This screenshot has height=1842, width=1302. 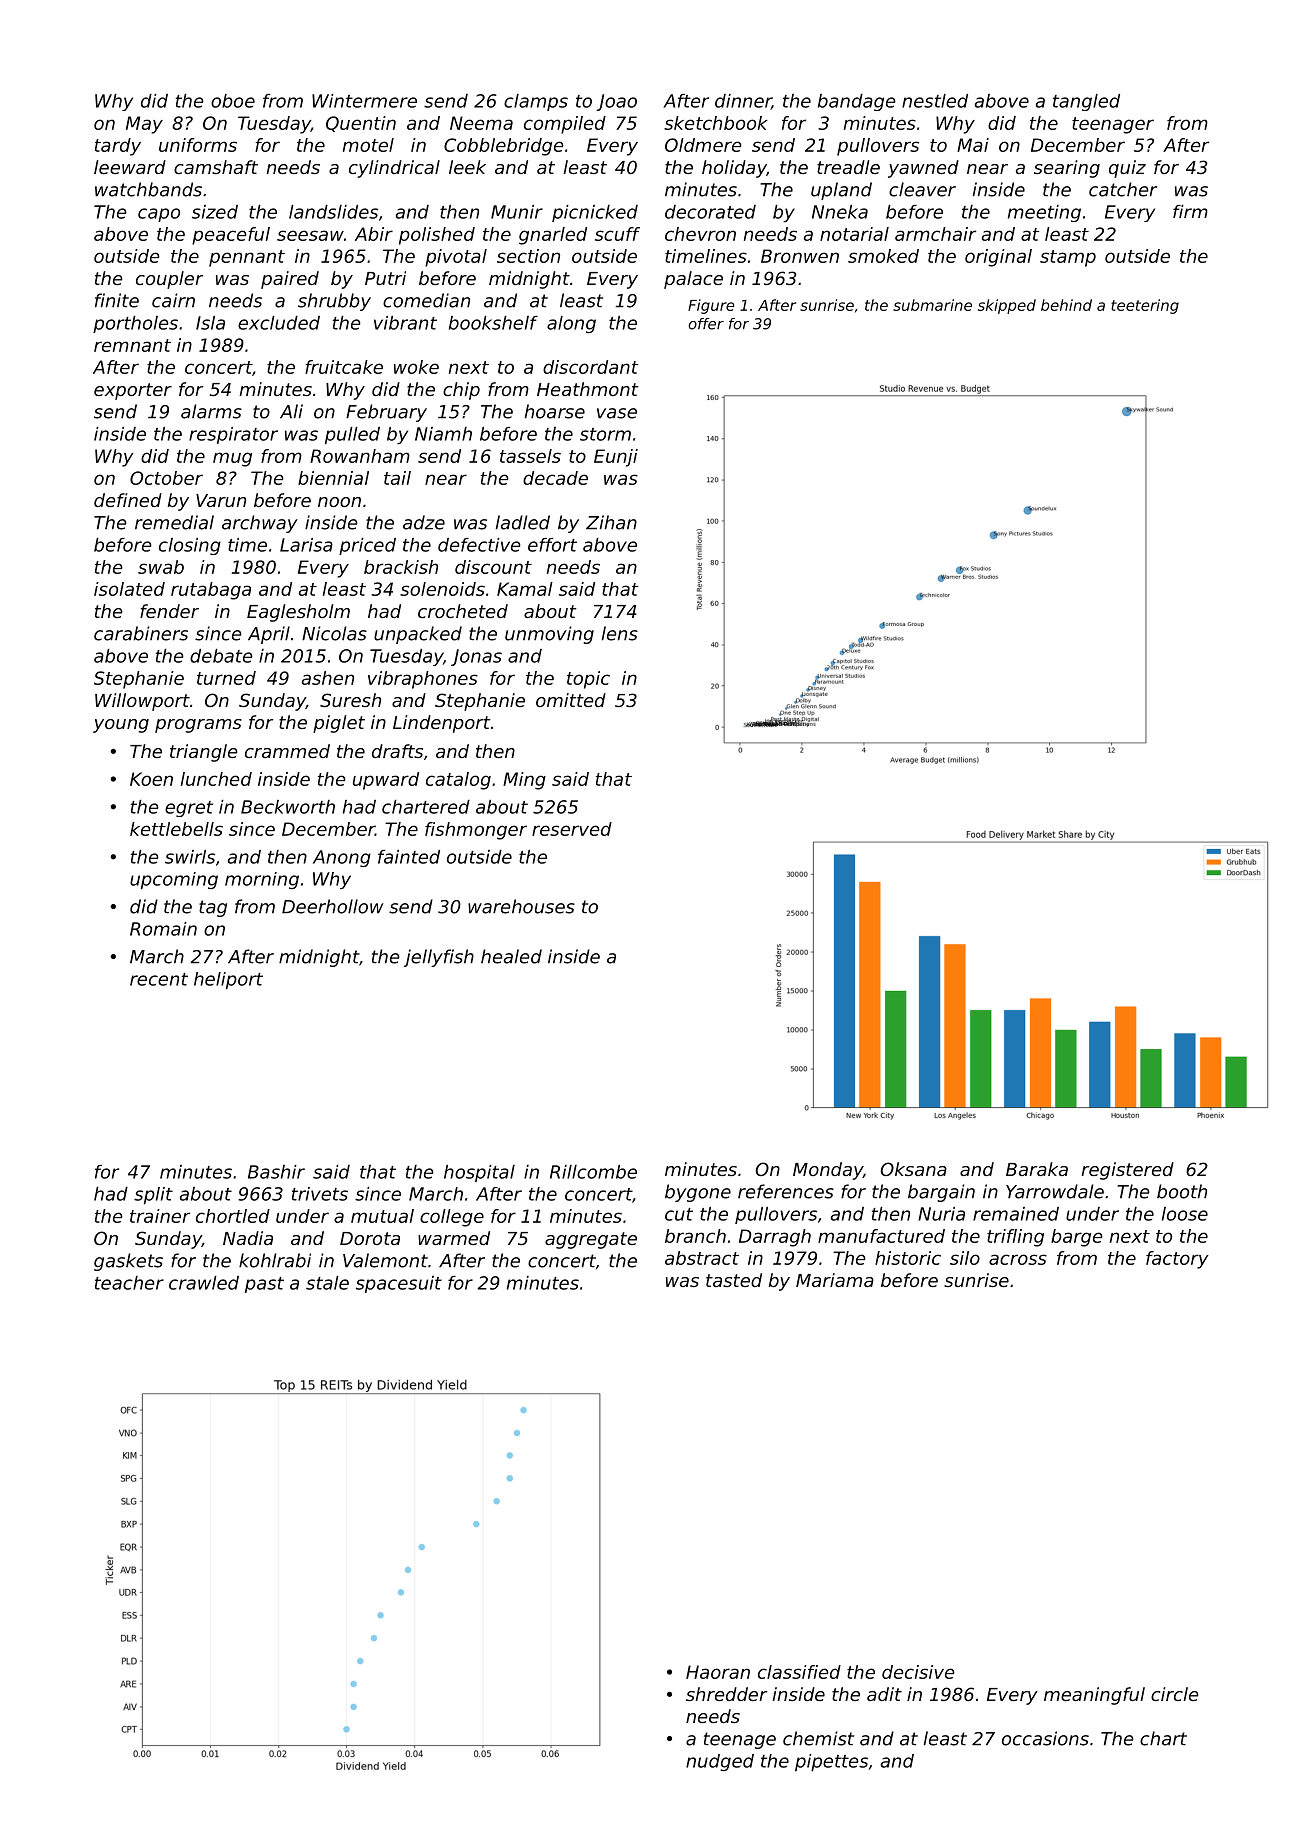 What do you see at coordinates (439, 958) in the screenshot?
I see `jellyfish` at bounding box center [439, 958].
